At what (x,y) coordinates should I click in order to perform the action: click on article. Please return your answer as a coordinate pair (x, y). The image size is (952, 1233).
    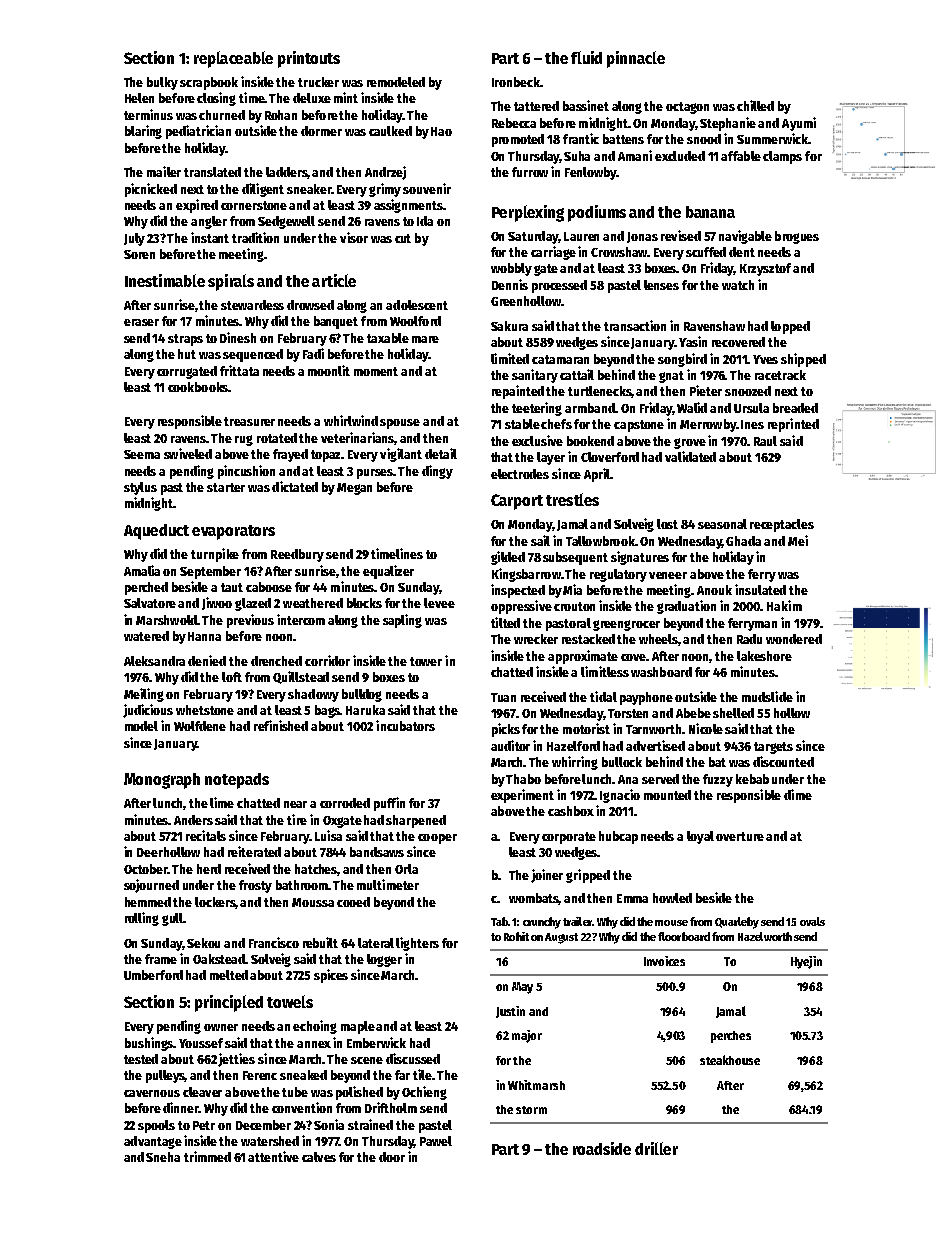
    Looking at the image, I should click on (334, 280).
